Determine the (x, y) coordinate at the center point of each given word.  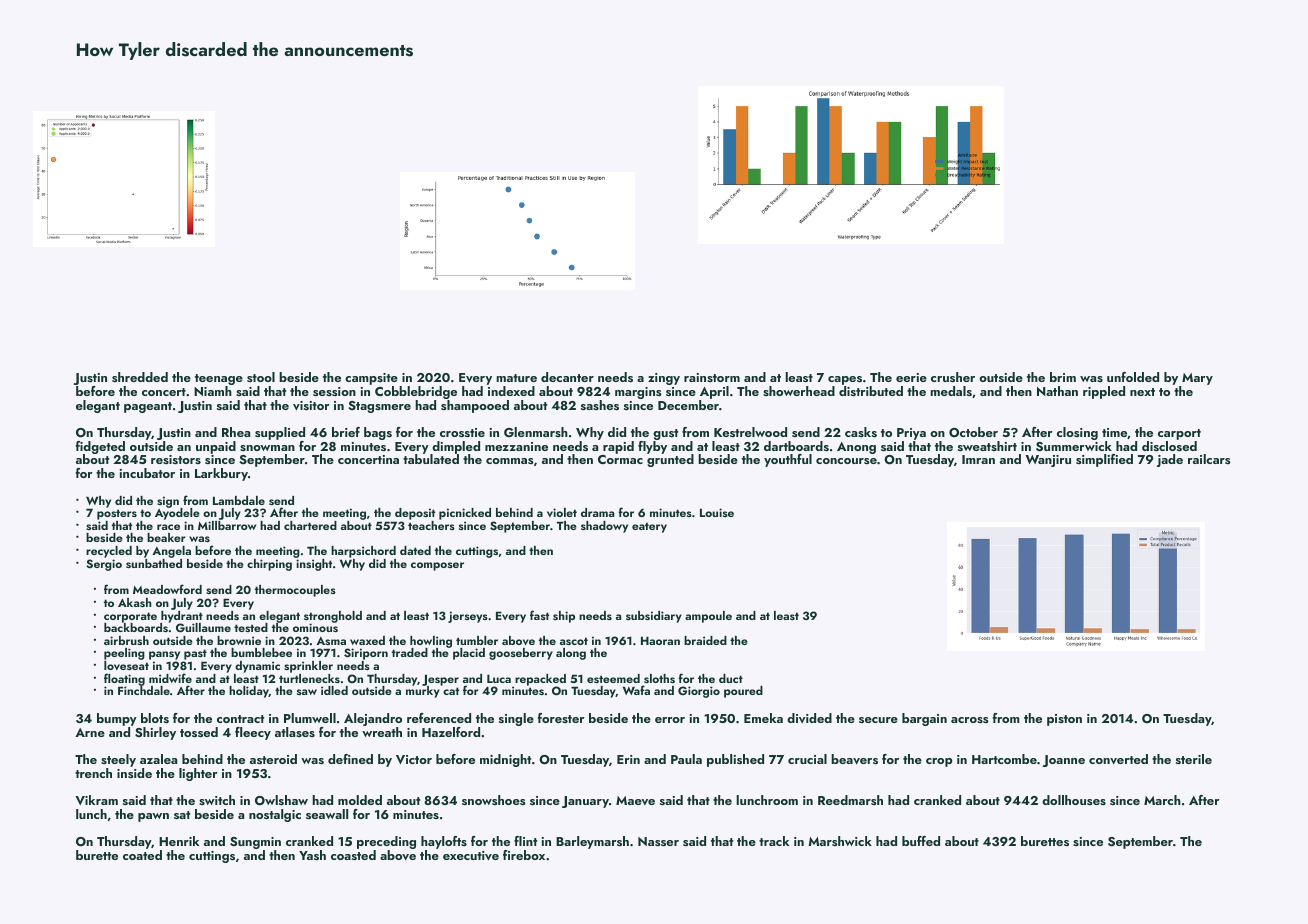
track (774, 841)
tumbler (477, 640)
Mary (1197, 379)
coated (142, 855)
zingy (664, 379)
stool (261, 377)
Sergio (104, 565)
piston (1064, 720)
